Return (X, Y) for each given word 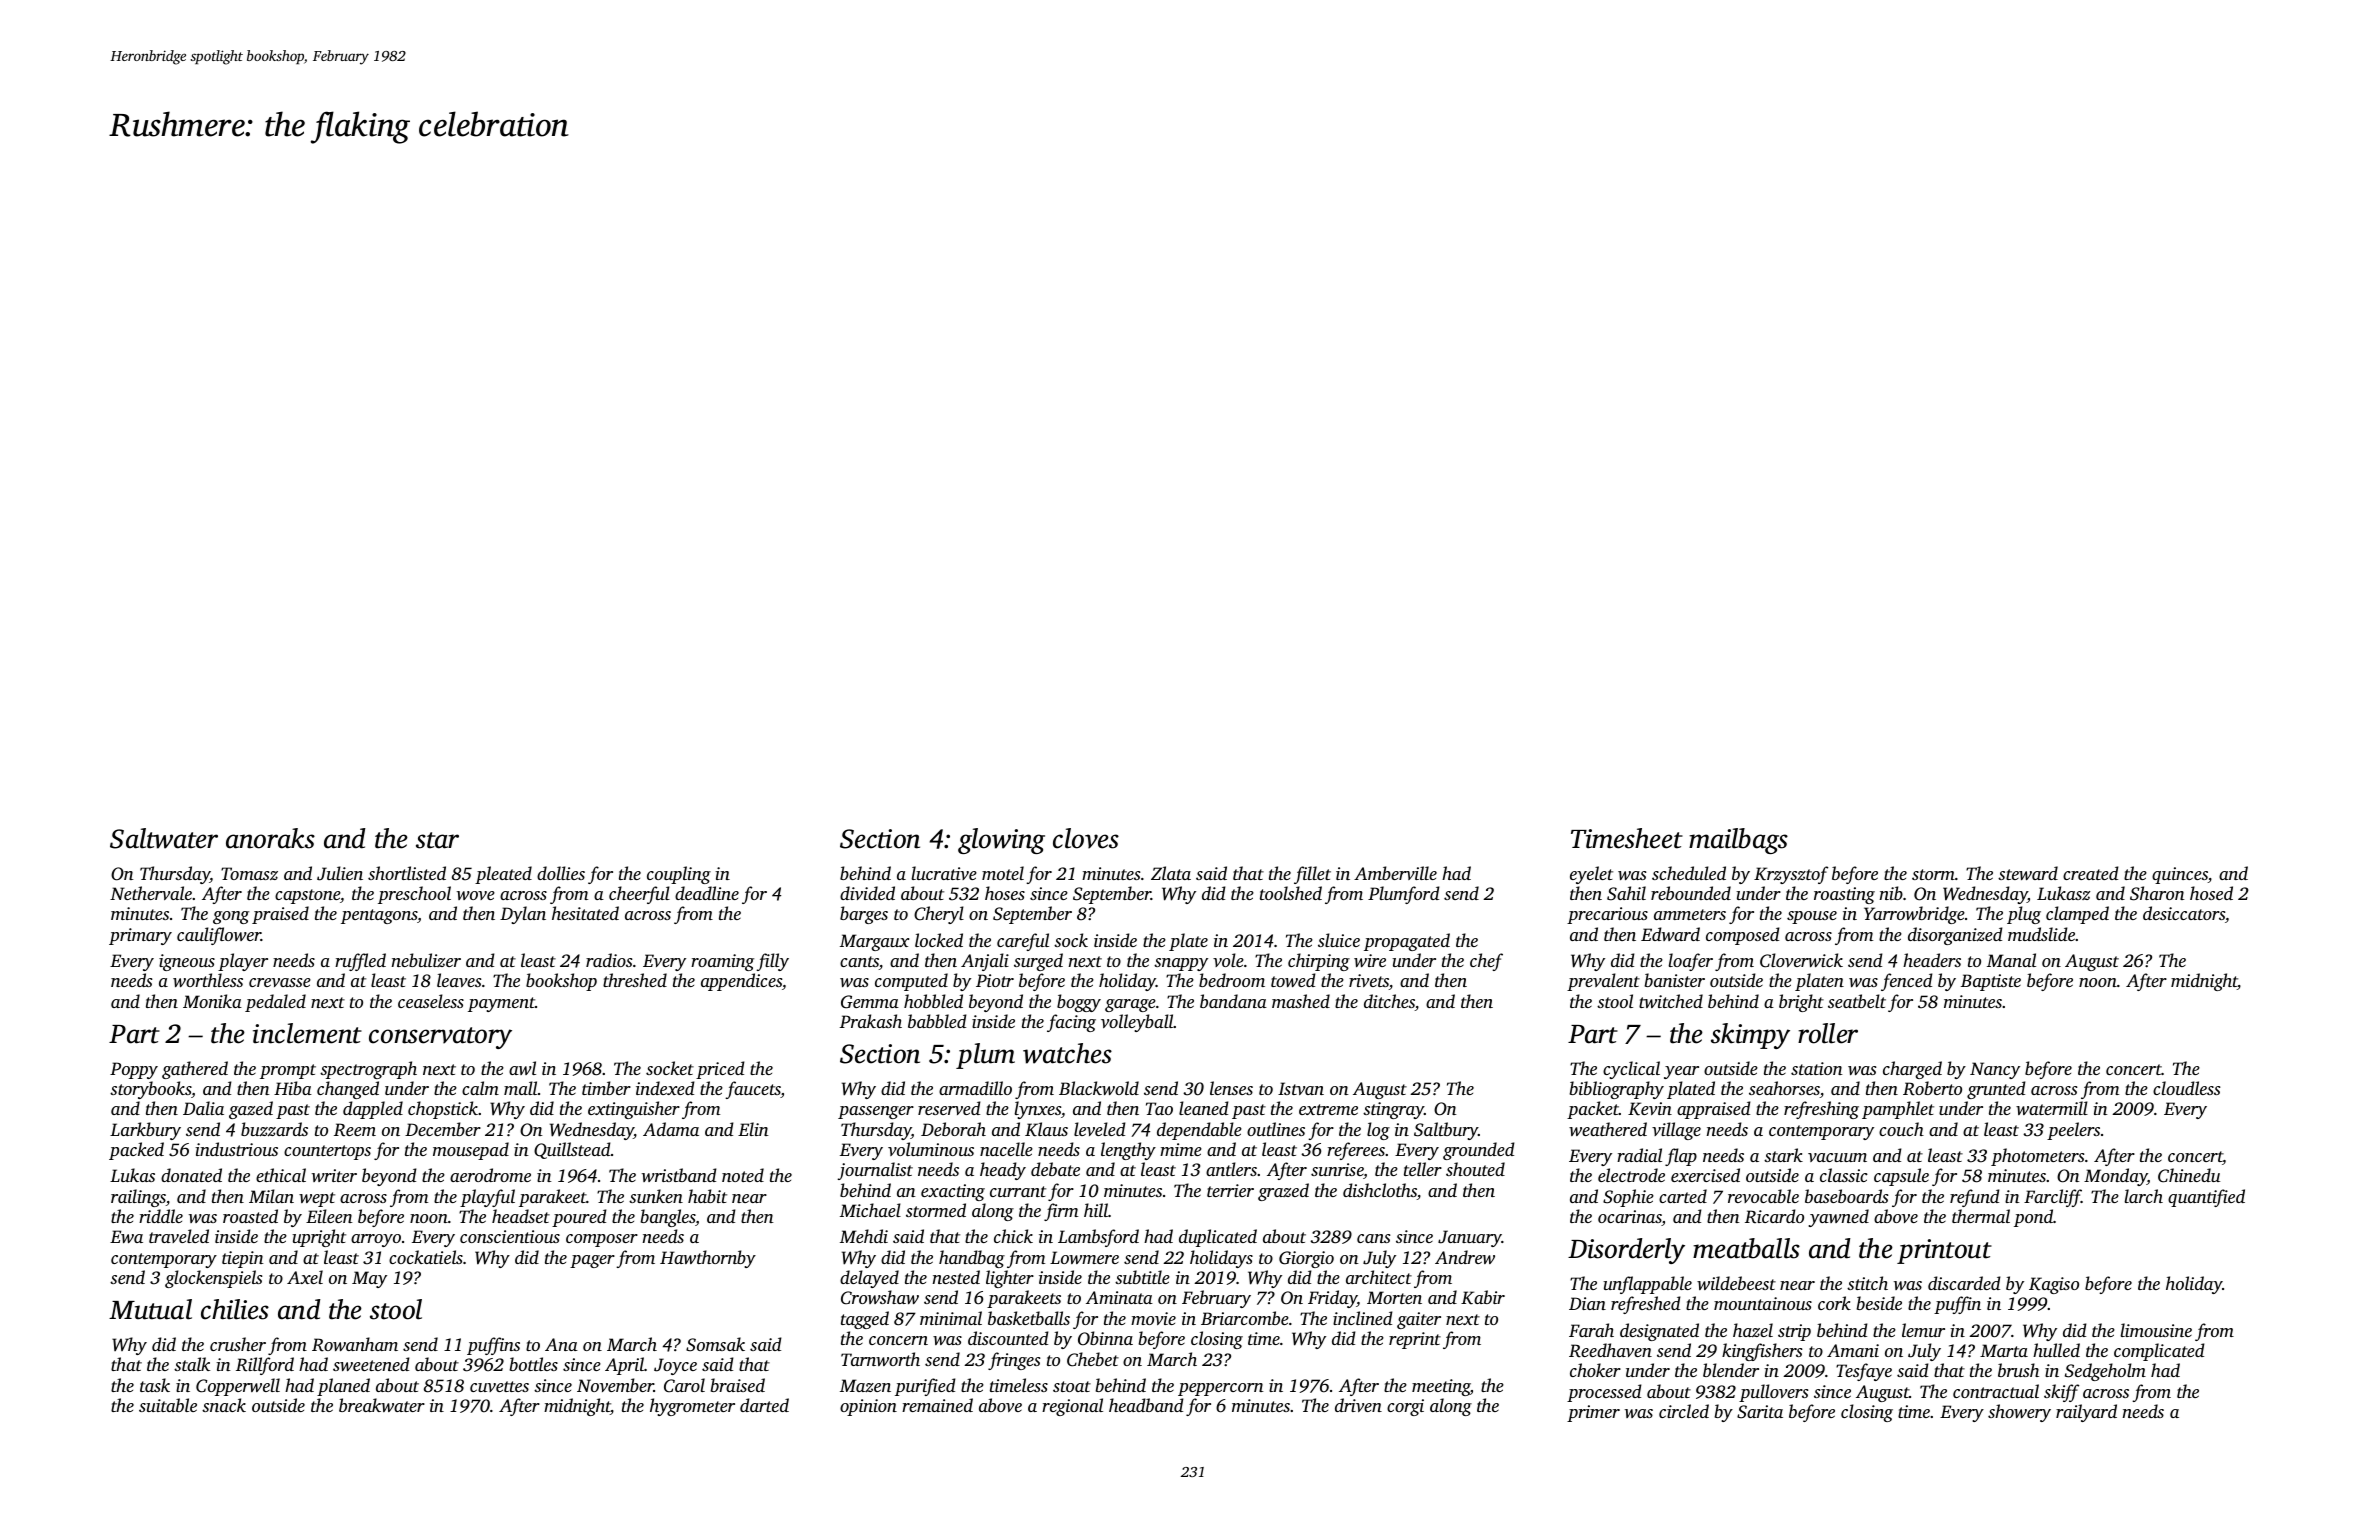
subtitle (1142, 1277)
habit (707, 1196)
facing (1071, 1023)
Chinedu (2189, 1175)
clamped (2077, 915)
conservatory (440, 1038)
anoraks (270, 838)
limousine (2156, 1330)
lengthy (1128, 1151)
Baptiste (1991, 982)
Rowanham (355, 1344)
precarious (1607, 915)
